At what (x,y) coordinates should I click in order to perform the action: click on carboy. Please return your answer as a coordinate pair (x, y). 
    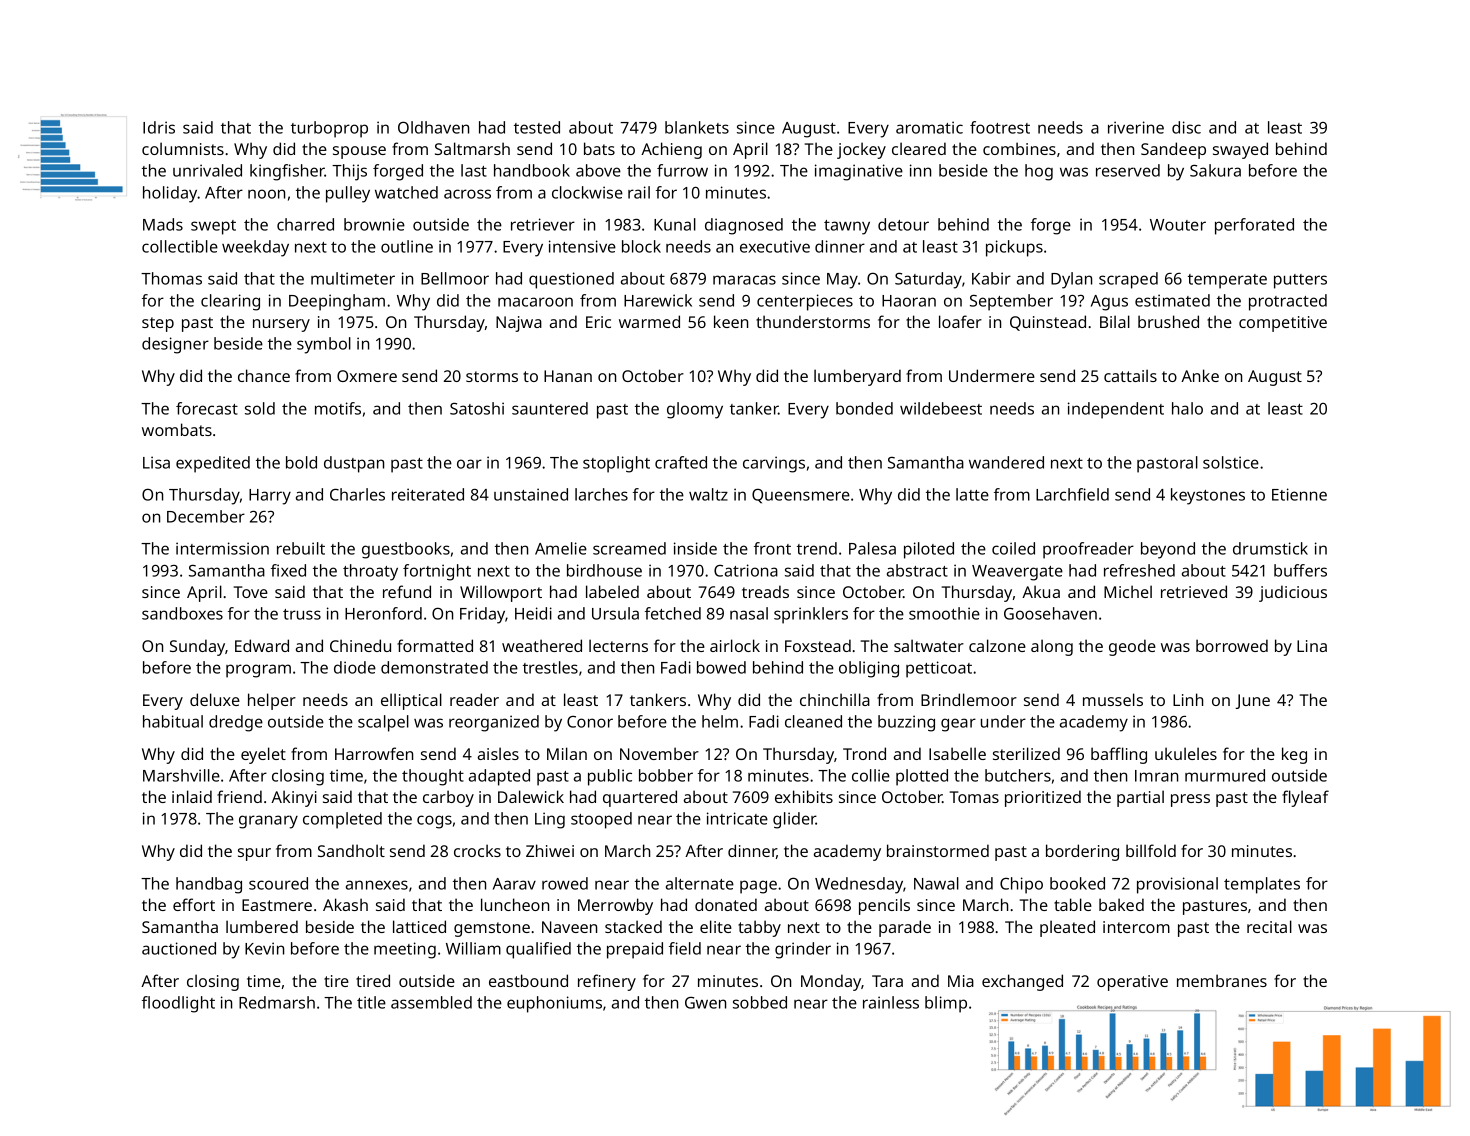
    Looking at the image, I should click on (448, 798).
